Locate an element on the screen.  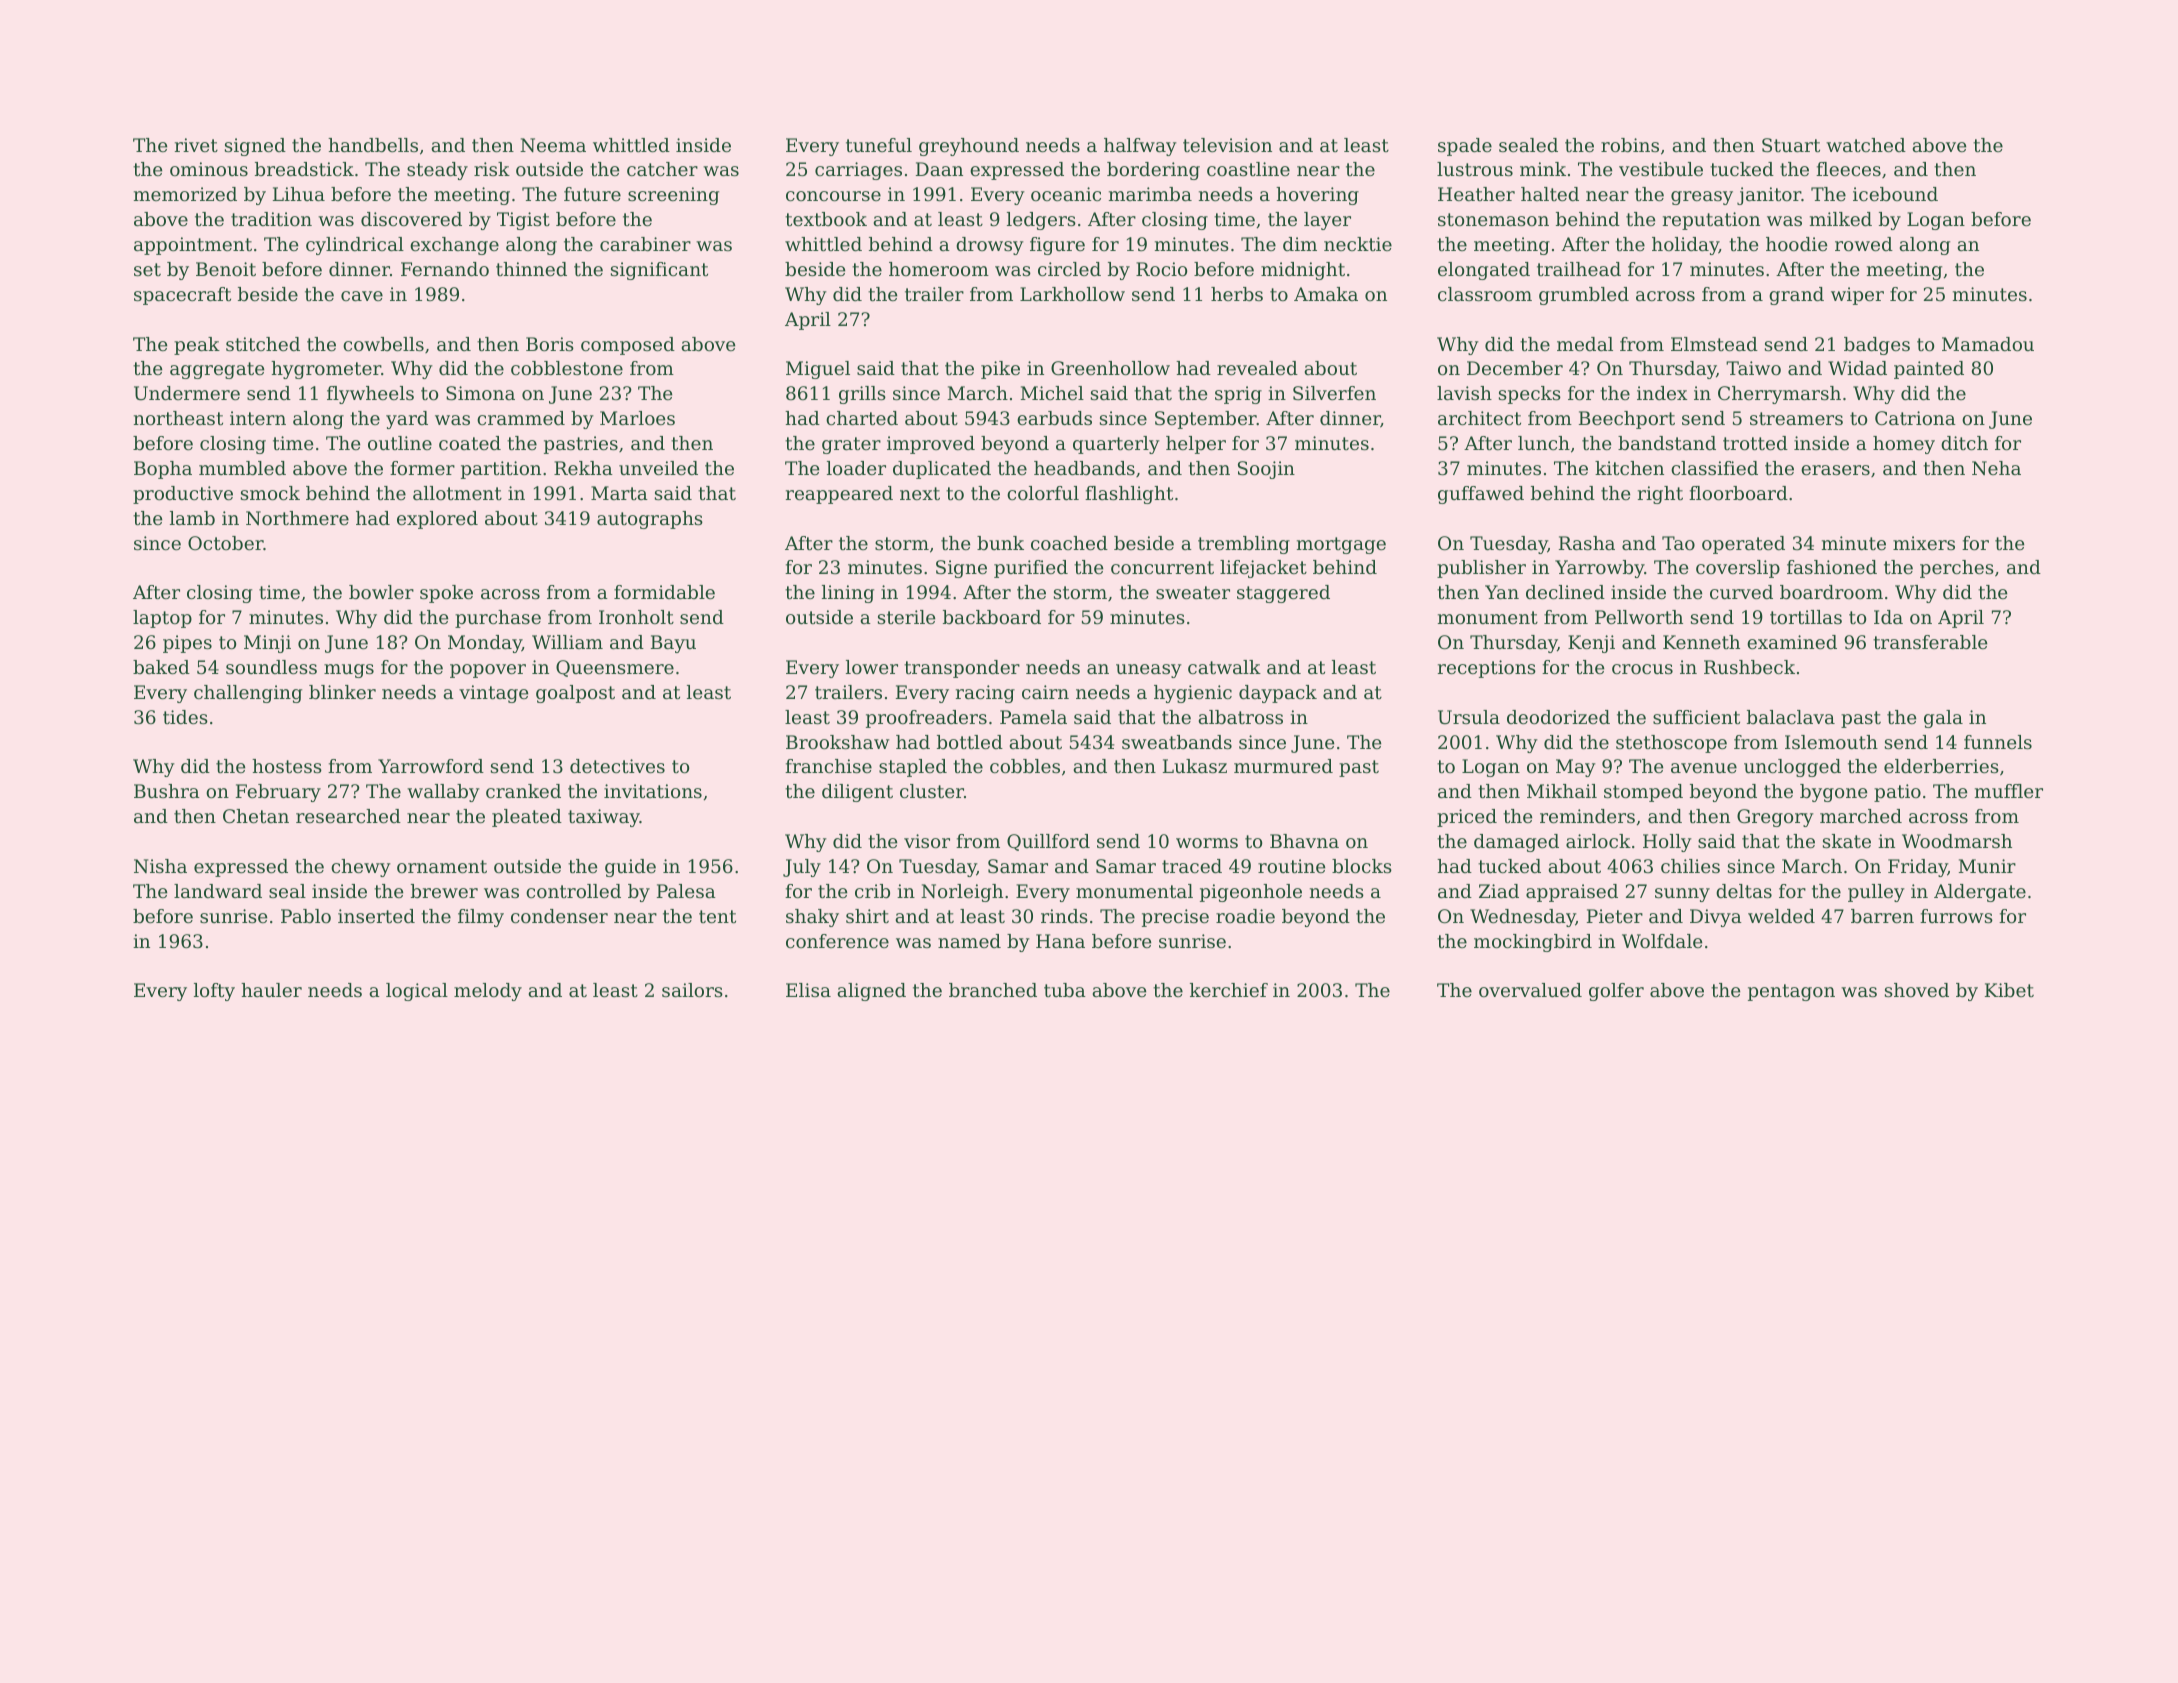
pentagon is located at coordinates (1791, 992).
